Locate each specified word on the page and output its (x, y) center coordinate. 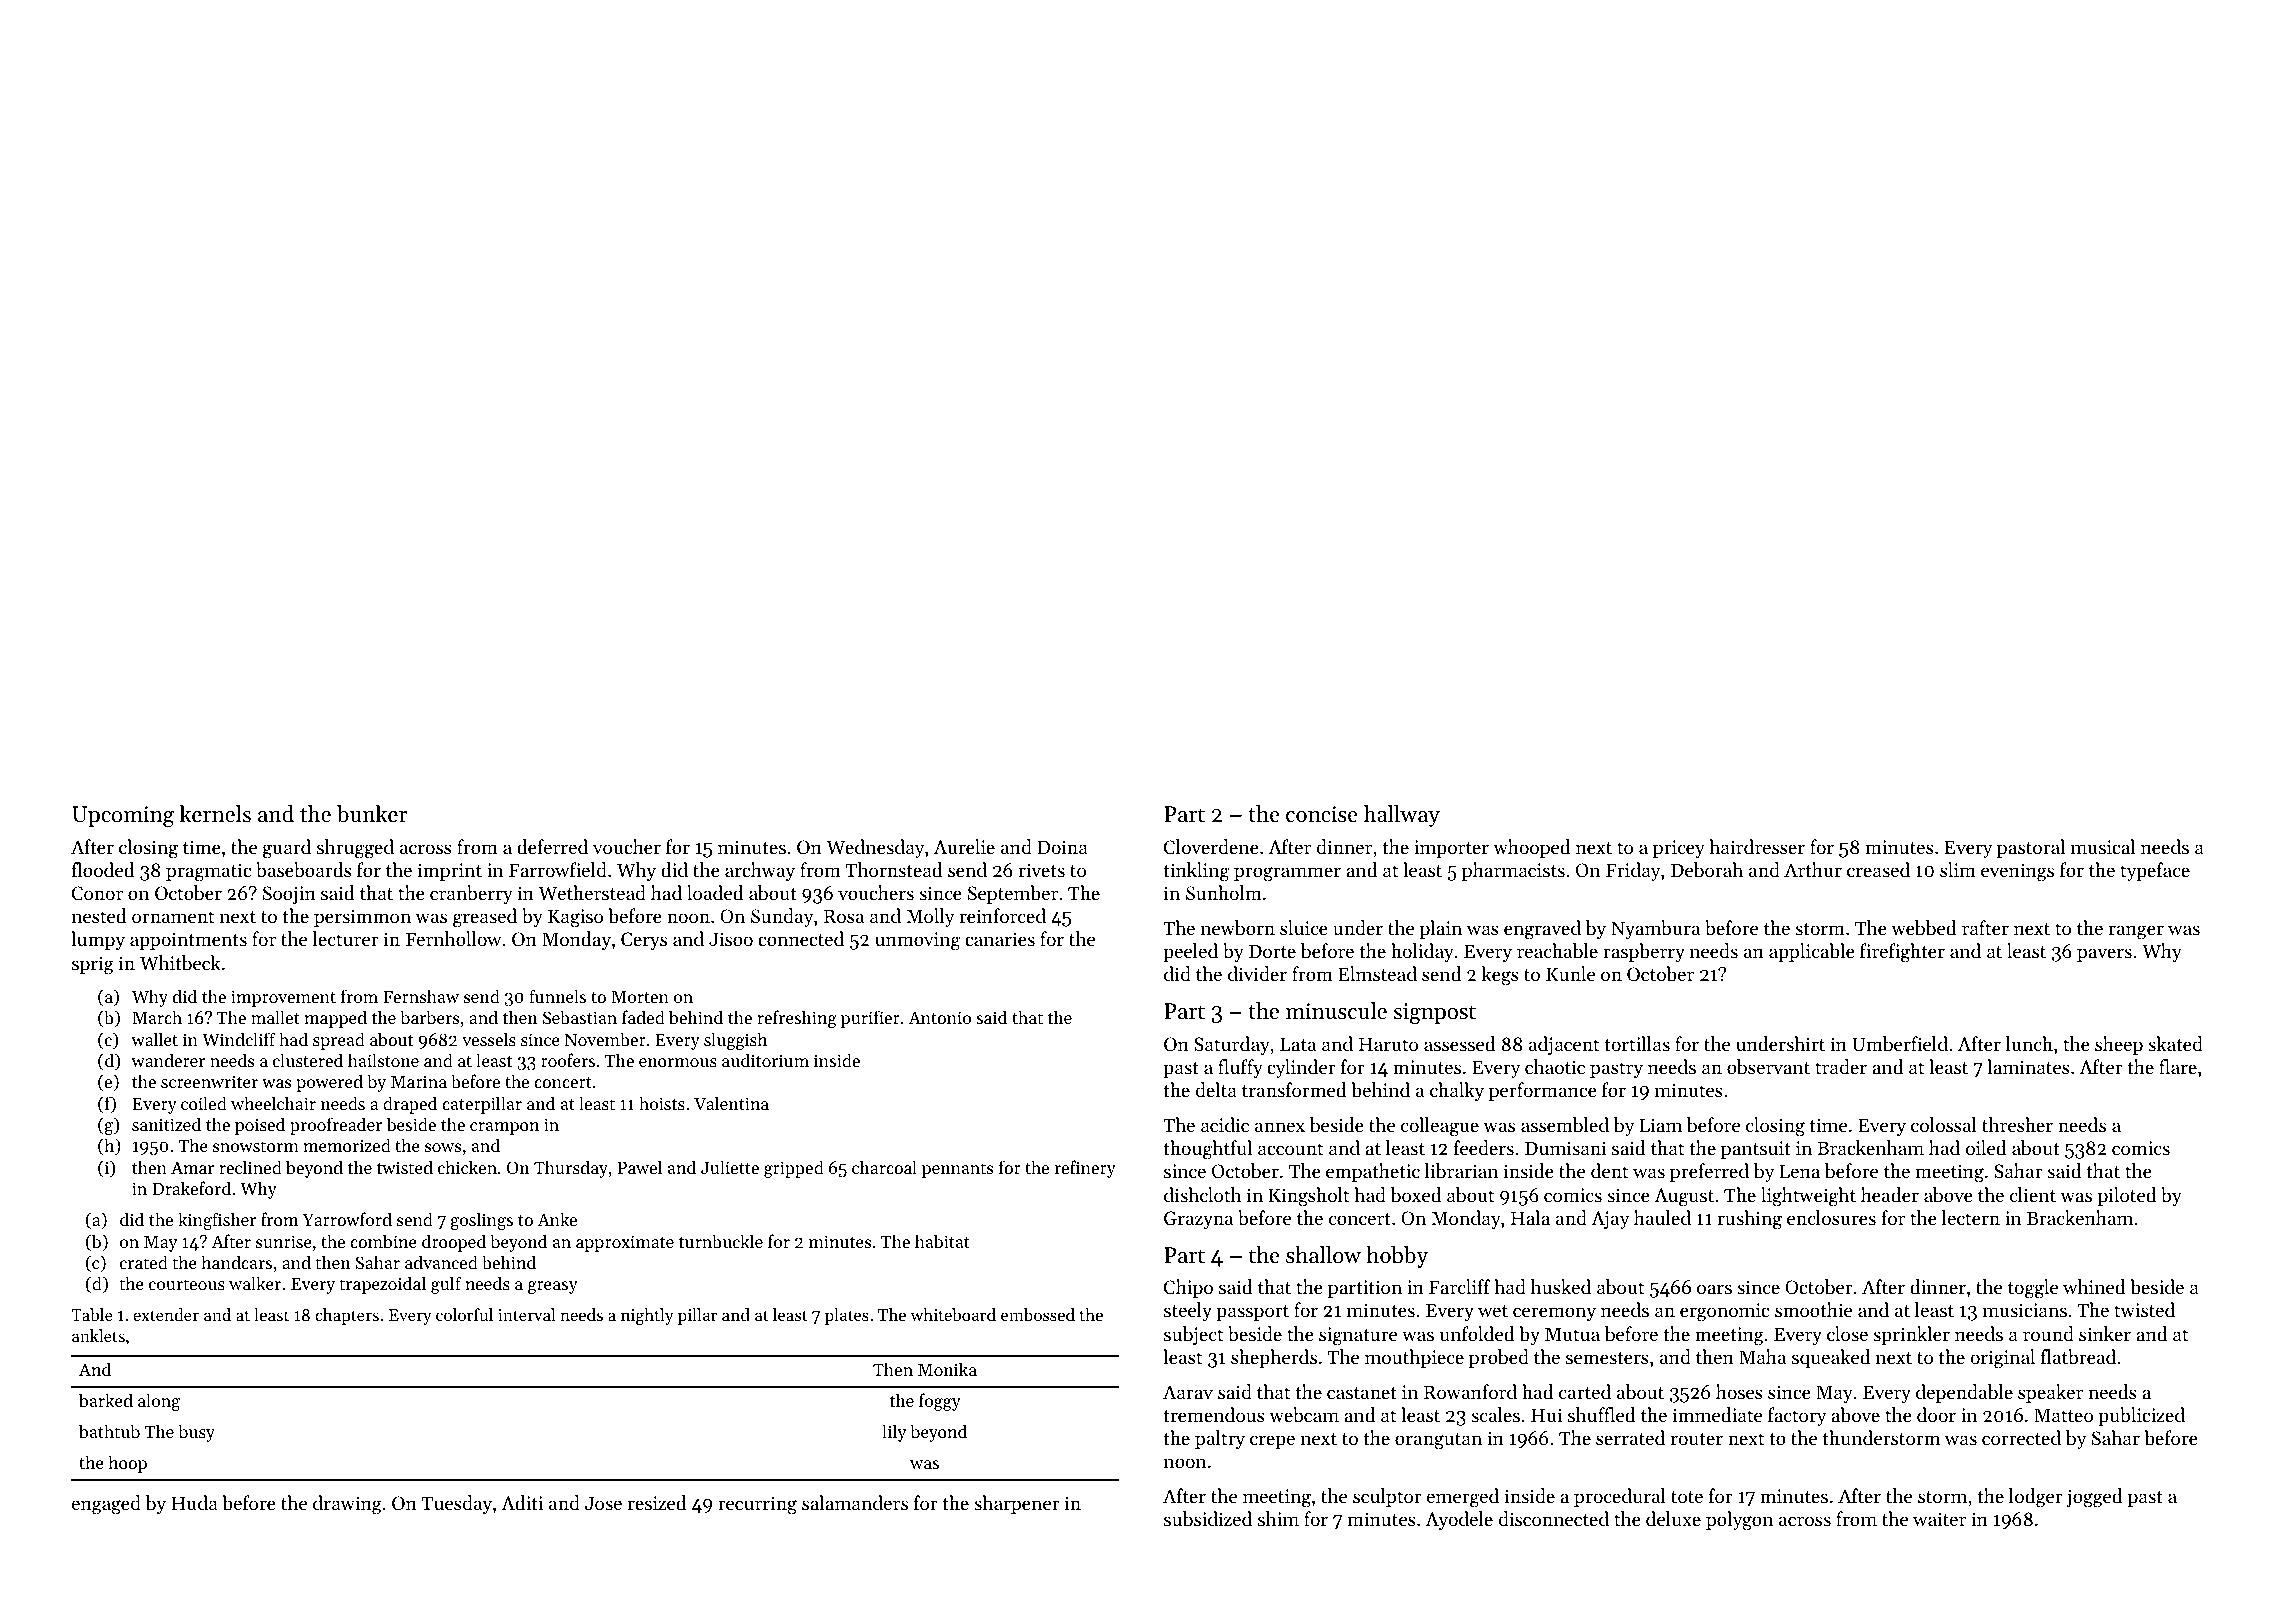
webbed (1924, 928)
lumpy (98, 940)
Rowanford (1470, 1391)
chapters (347, 1316)
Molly (930, 917)
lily (894, 1433)
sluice (1304, 927)
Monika (947, 1369)
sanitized (166, 1124)
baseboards (304, 870)
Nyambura (1655, 929)
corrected (2021, 1437)
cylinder (1301, 1068)
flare (2178, 1066)
